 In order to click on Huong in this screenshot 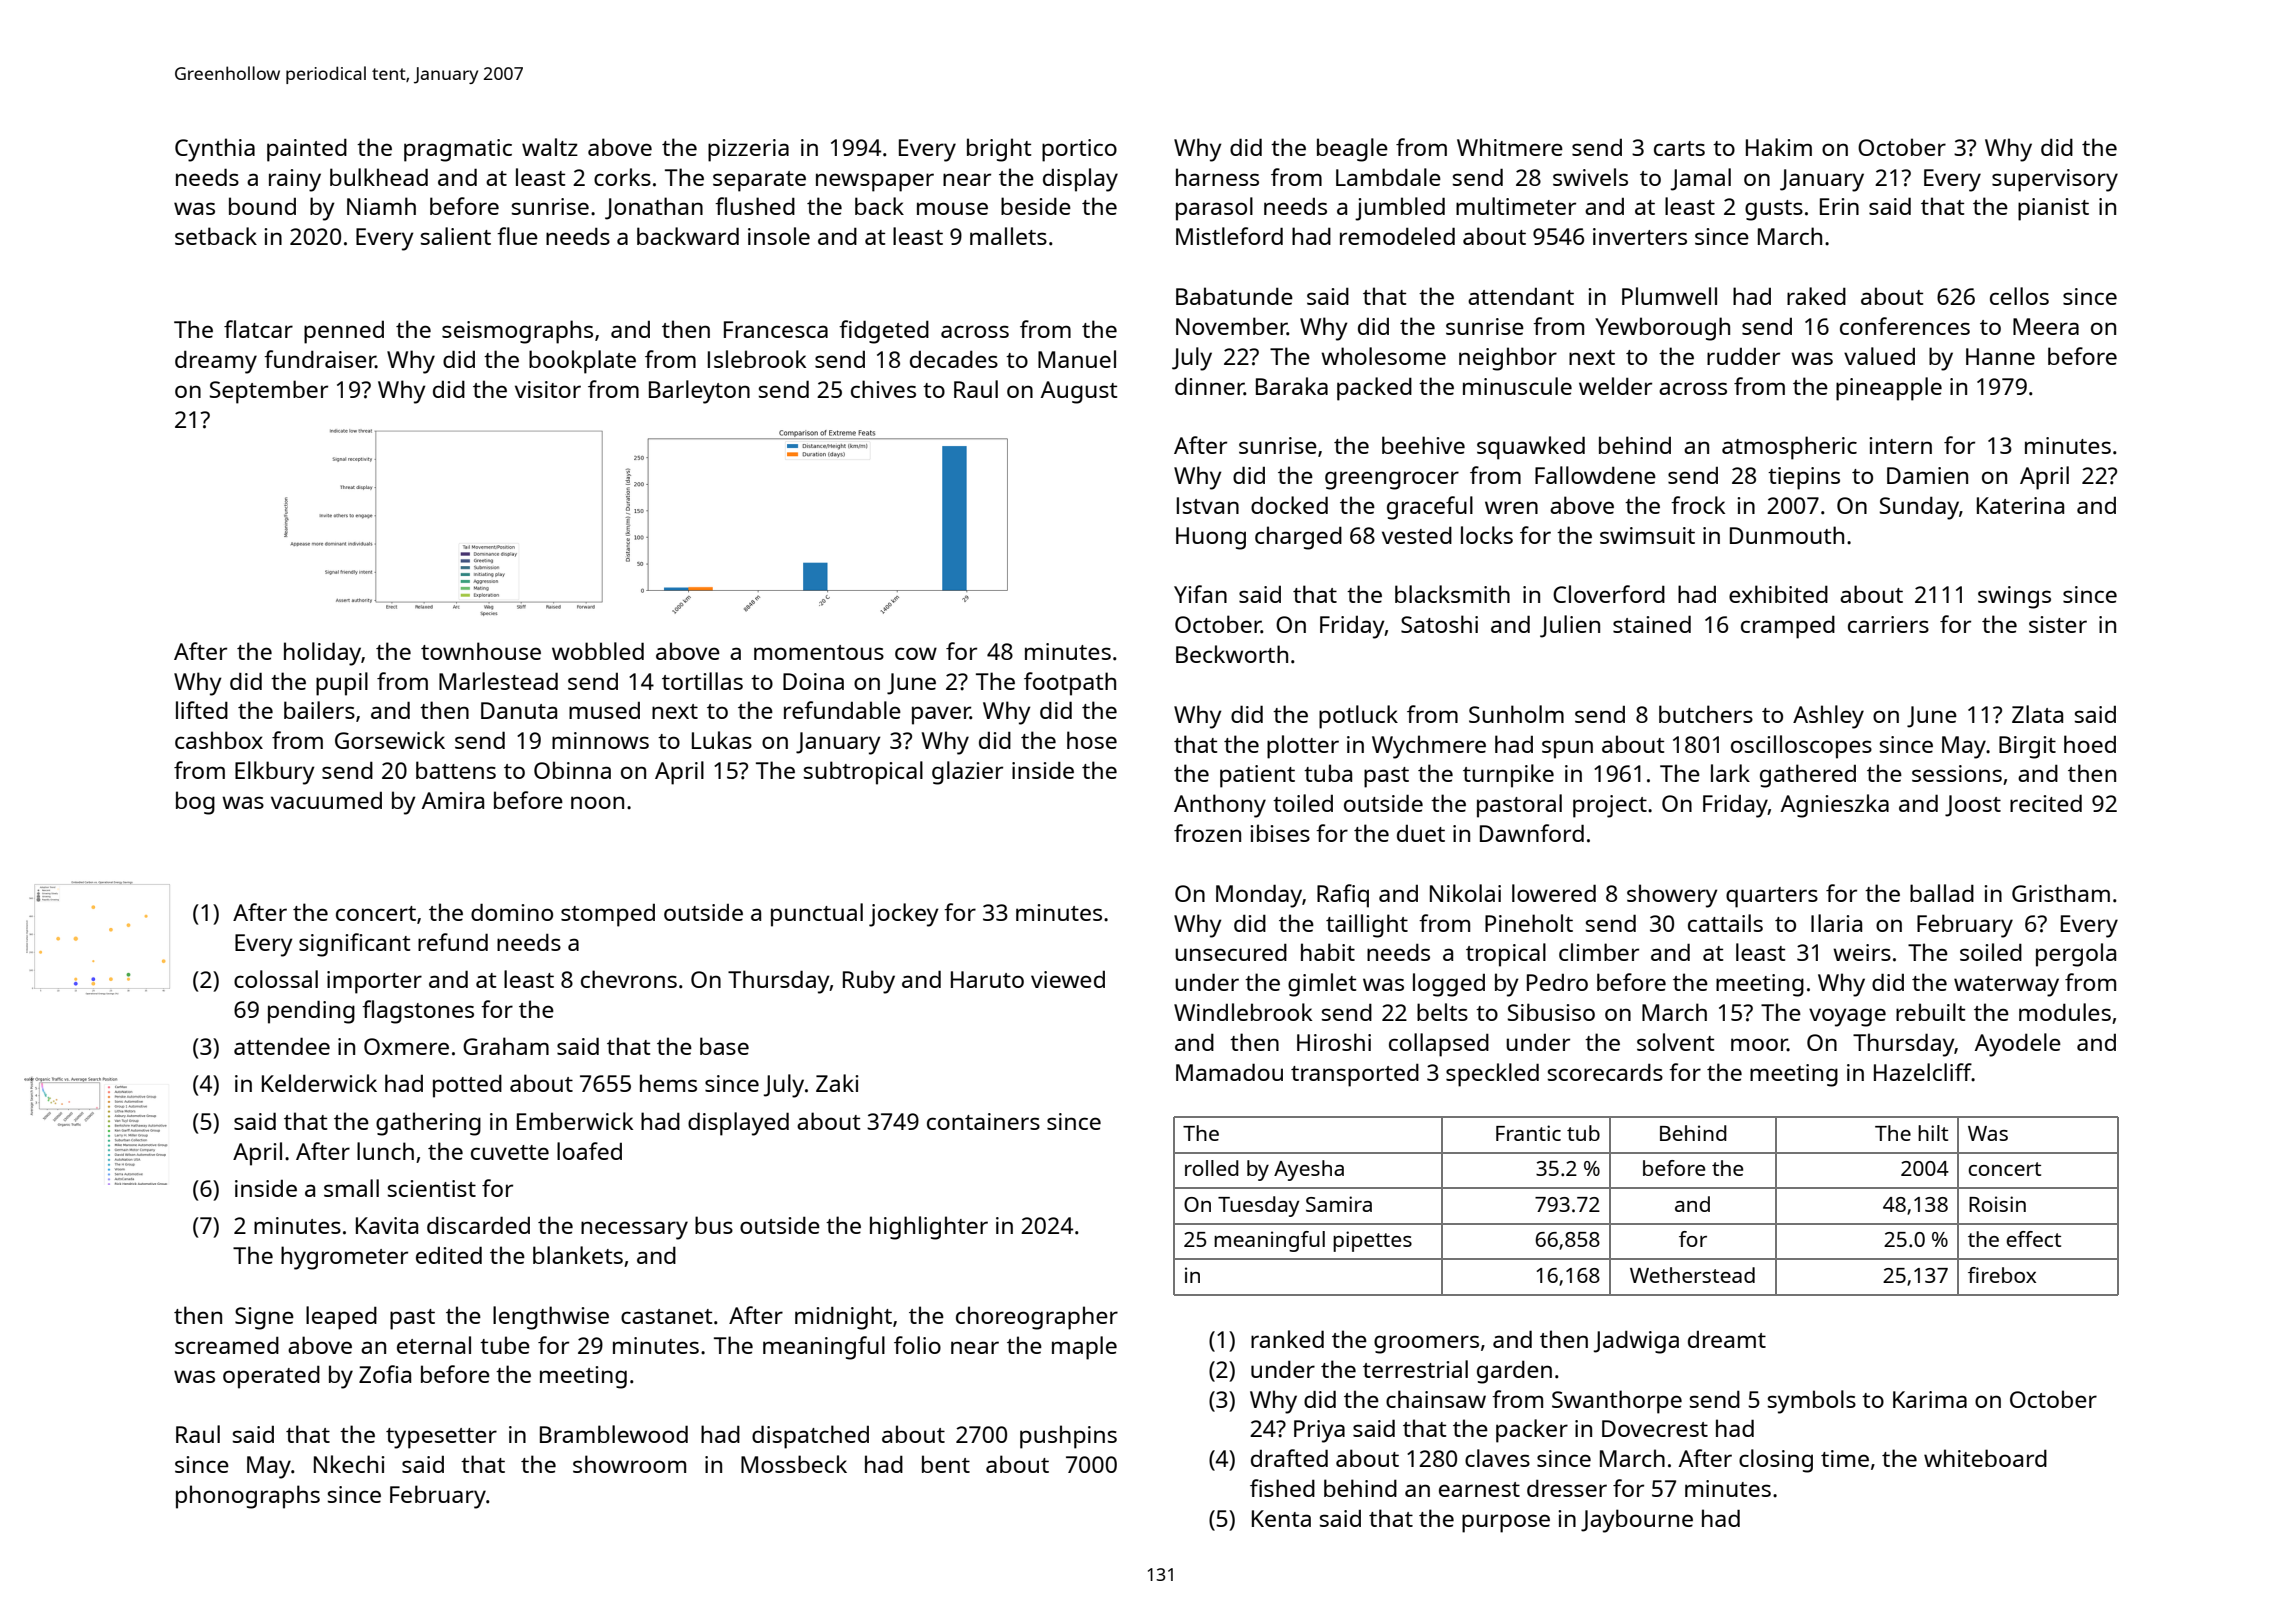, I will do `click(1211, 538)`.
